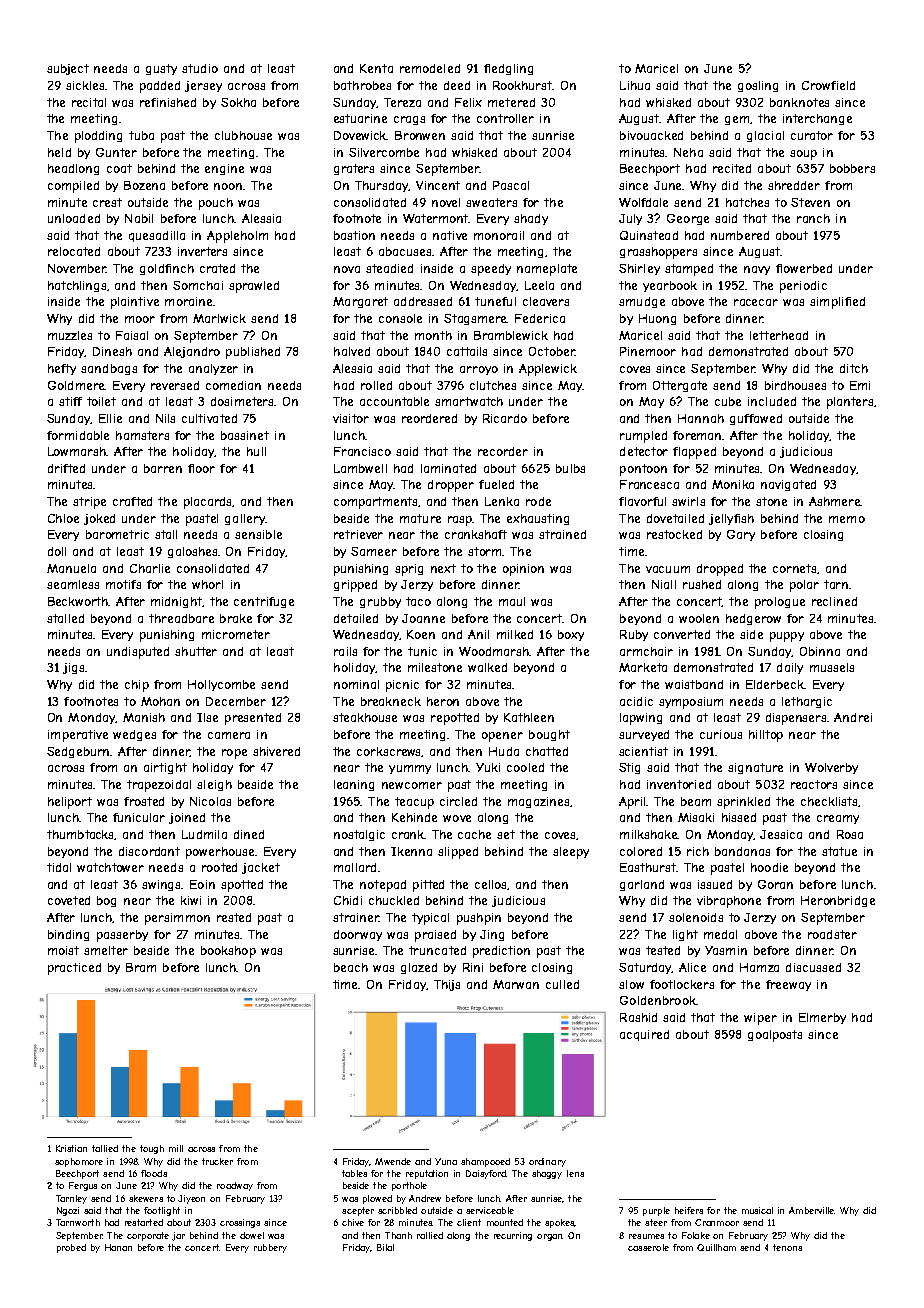 The image size is (924, 1308). I want to click on tuneful, so click(495, 301).
